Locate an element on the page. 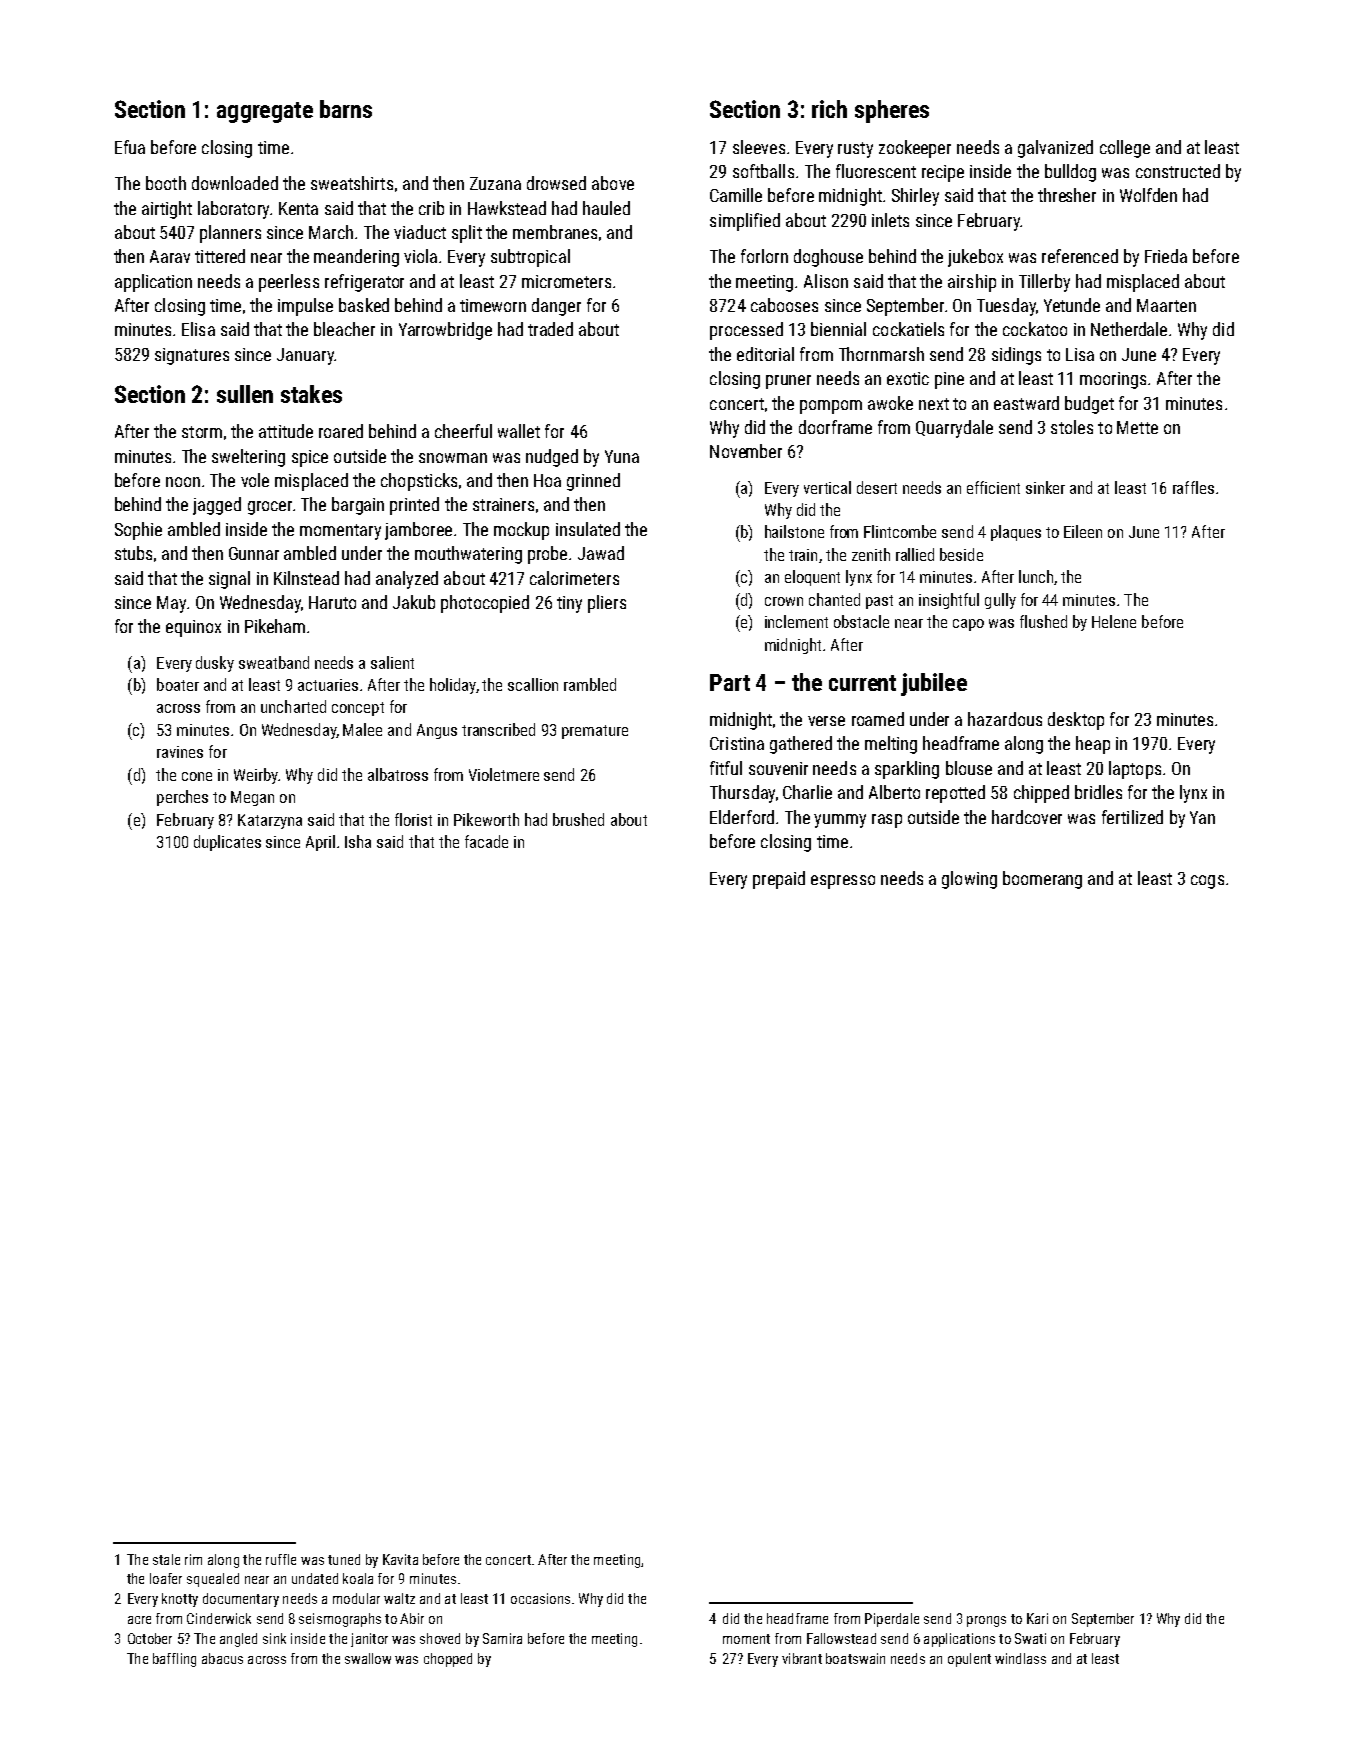 This image has width=1360, height=1760. cogs is located at coordinates (1207, 882).
